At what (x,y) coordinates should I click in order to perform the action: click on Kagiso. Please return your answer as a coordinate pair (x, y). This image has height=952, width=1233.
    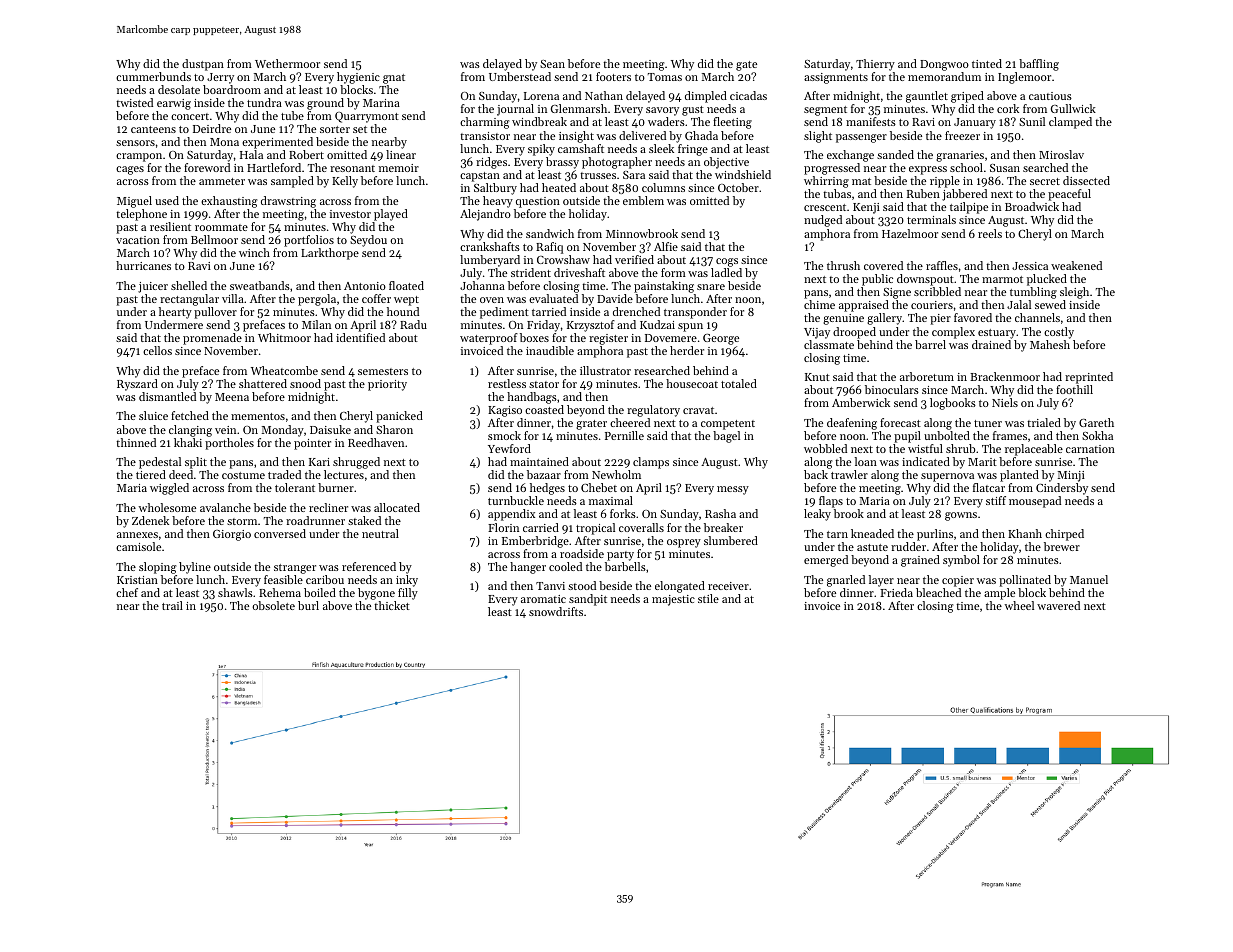
    Looking at the image, I should click on (505, 411).
